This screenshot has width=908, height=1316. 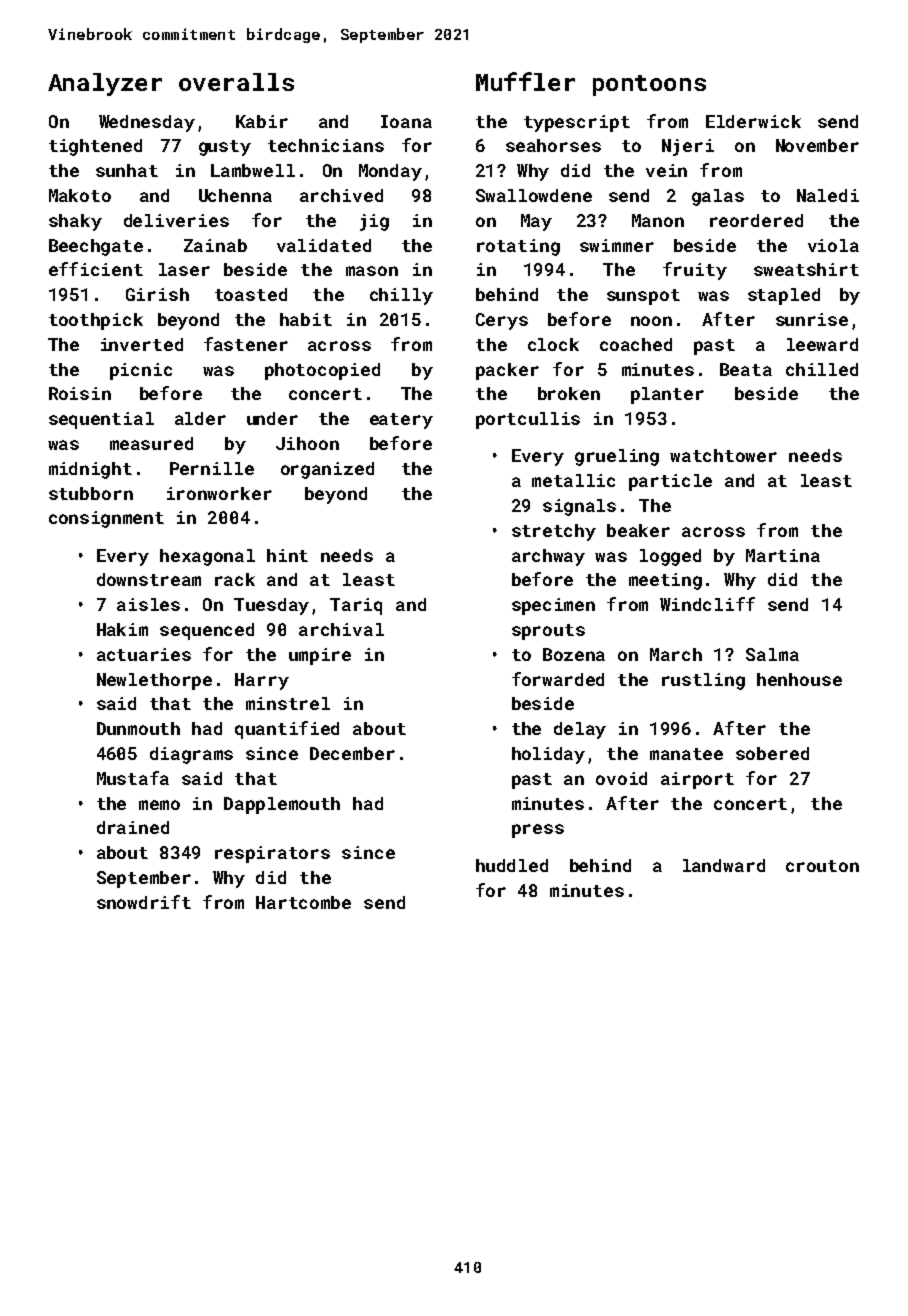 What do you see at coordinates (746, 369) in the screenshot?
I see `Beata` at bounding box center [746, 369].
